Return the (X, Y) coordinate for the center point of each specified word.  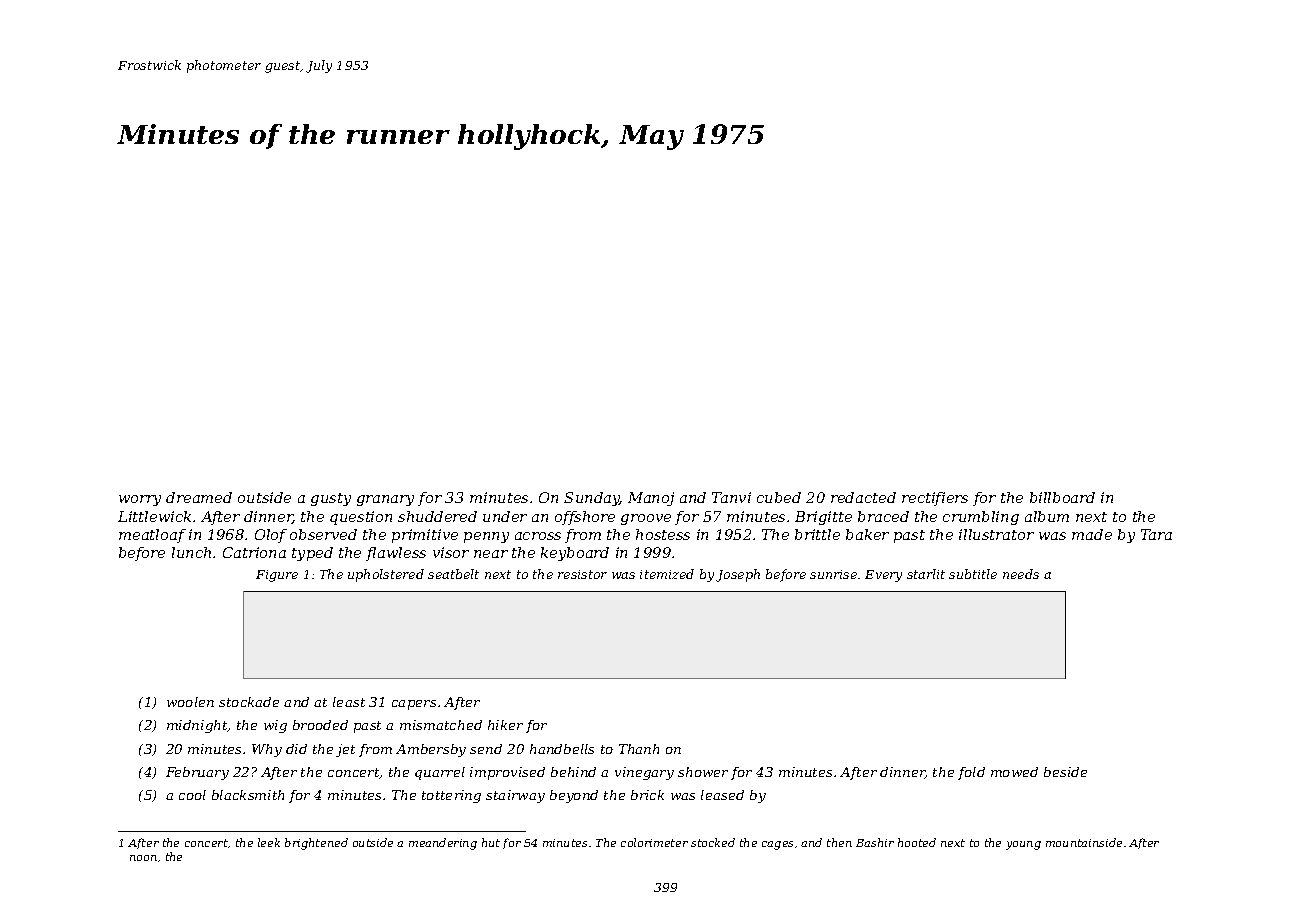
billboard (1062, 497)
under (505, 516)
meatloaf (152, 536)
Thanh (639, 749)
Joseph (738, 575)
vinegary (644, 773)
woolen (190, 702)
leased (722, 795)
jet (345, 750)
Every (883, 576)
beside (1065, 772)
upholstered (386, 575)
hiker (505, 725)
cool (192, 795)
